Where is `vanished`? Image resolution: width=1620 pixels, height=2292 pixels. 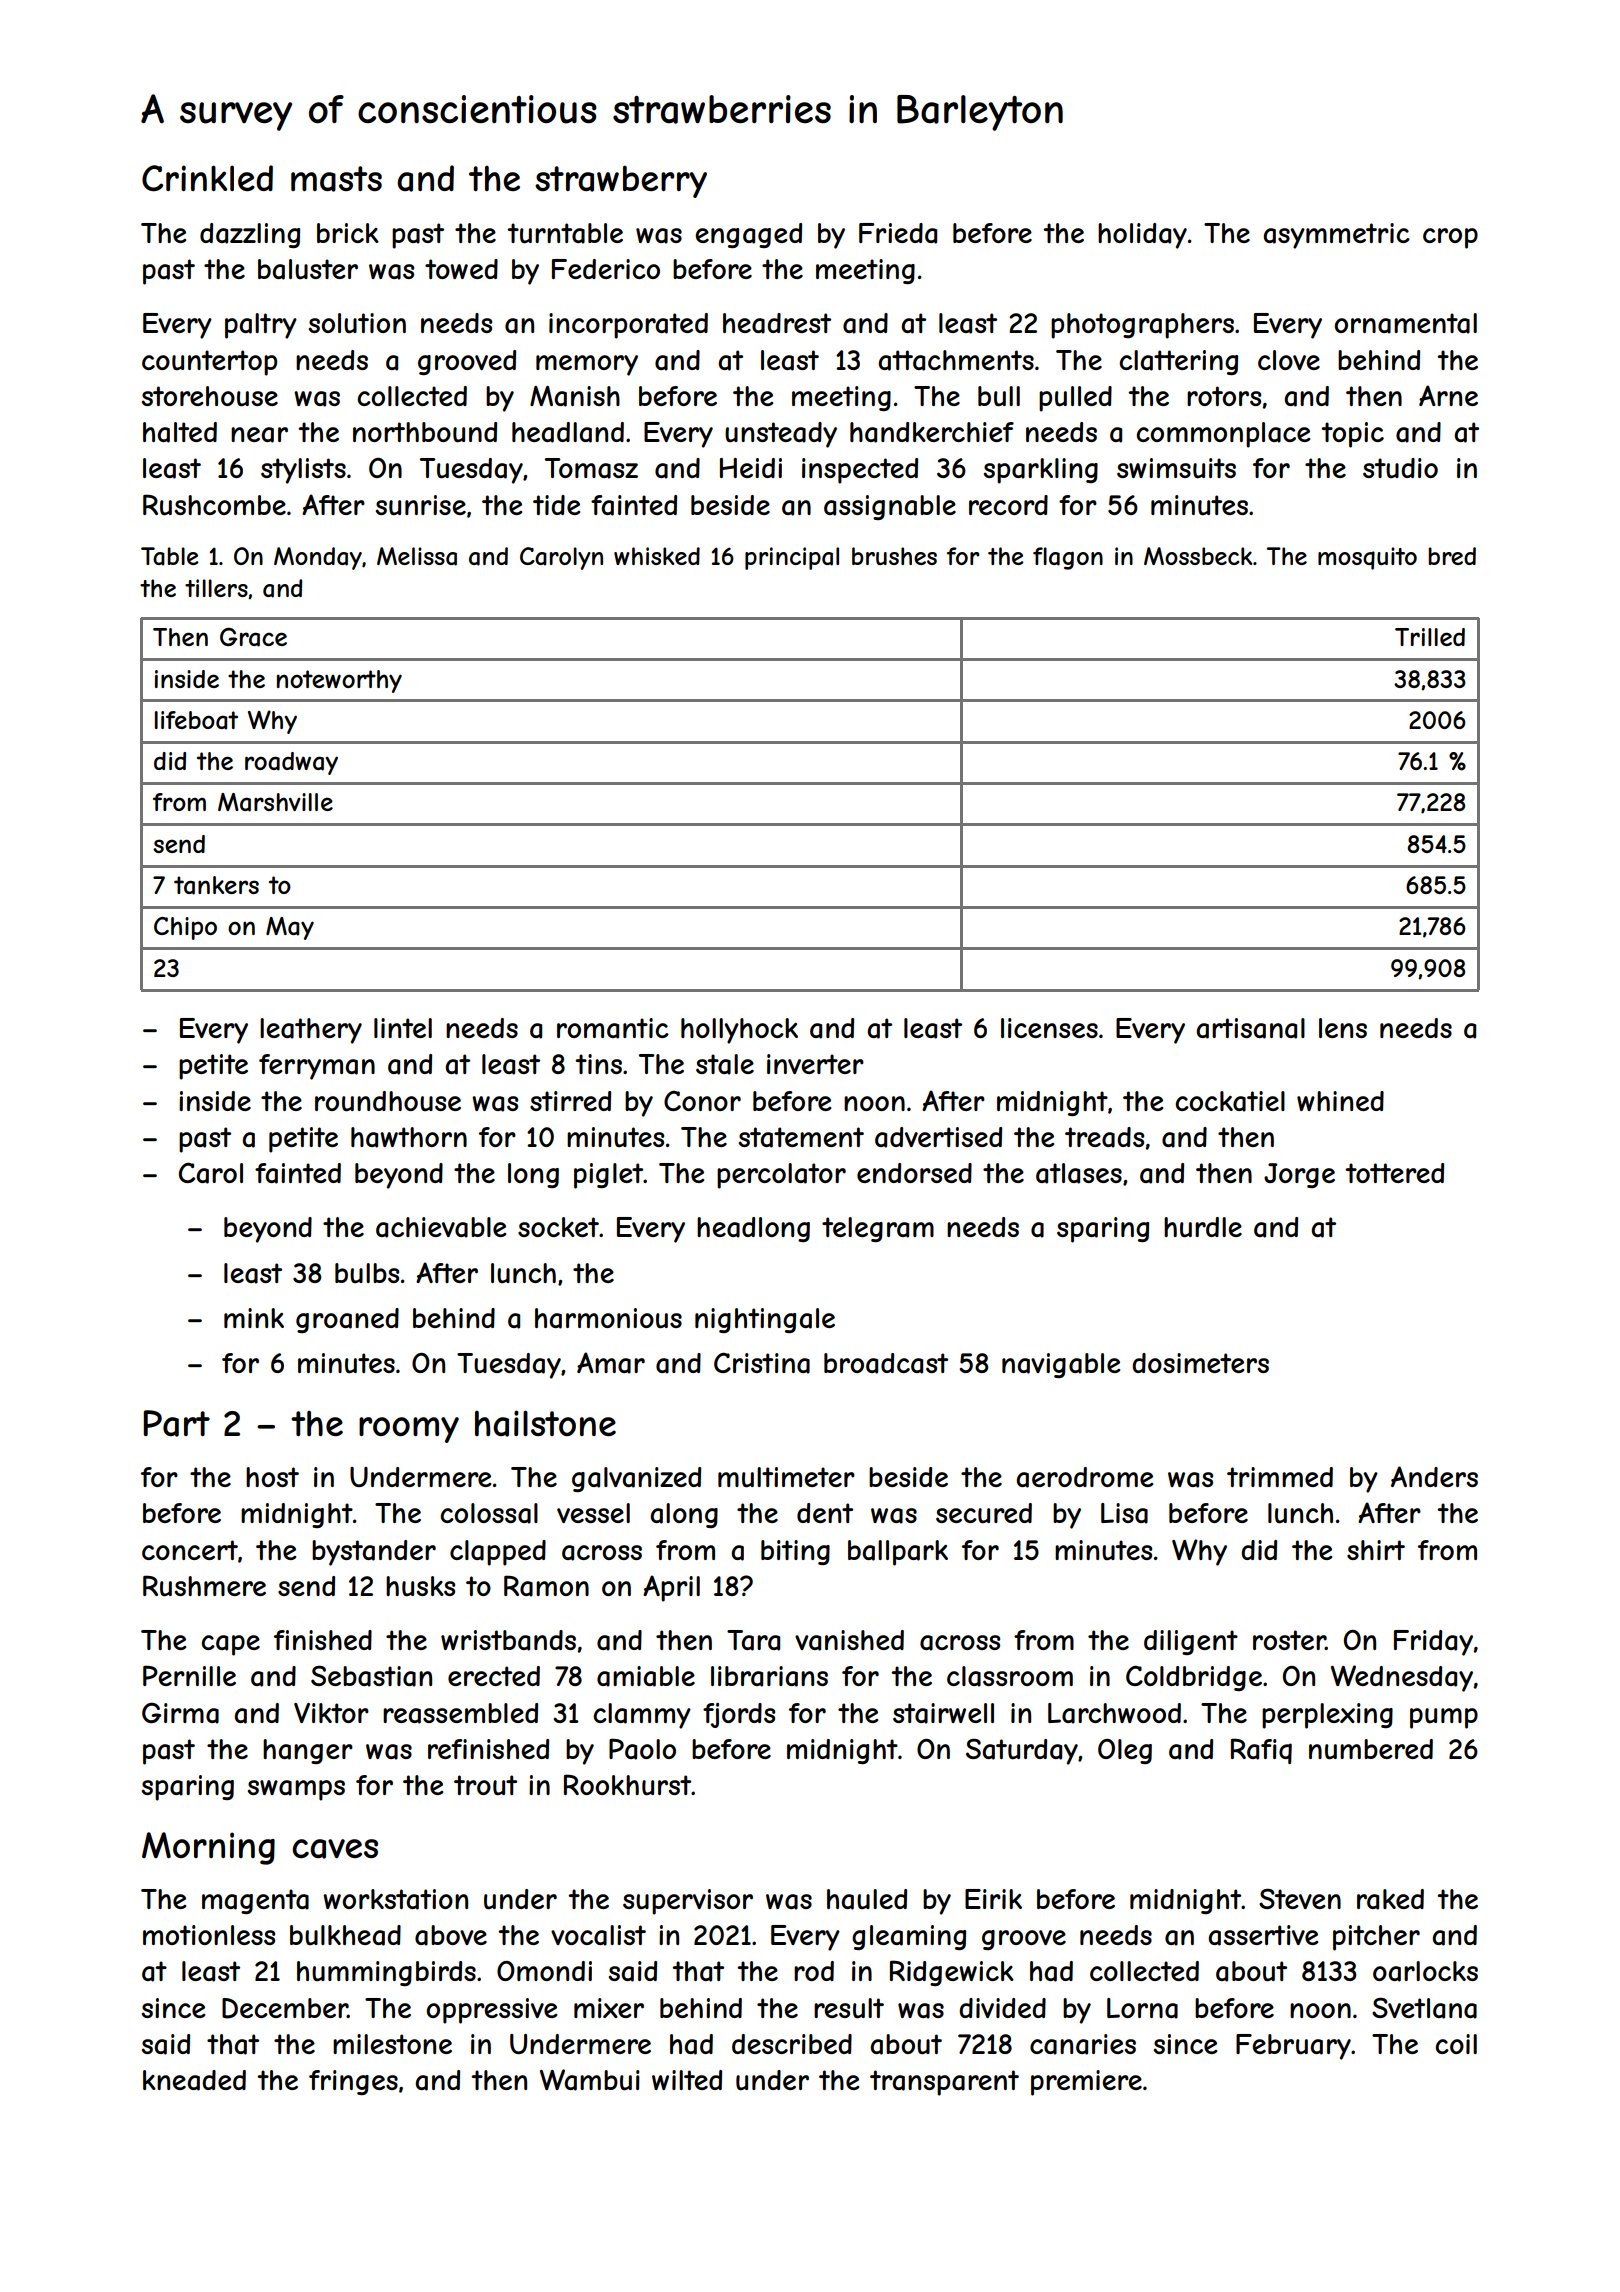
vanished is located at coordinates (849, 1640).
